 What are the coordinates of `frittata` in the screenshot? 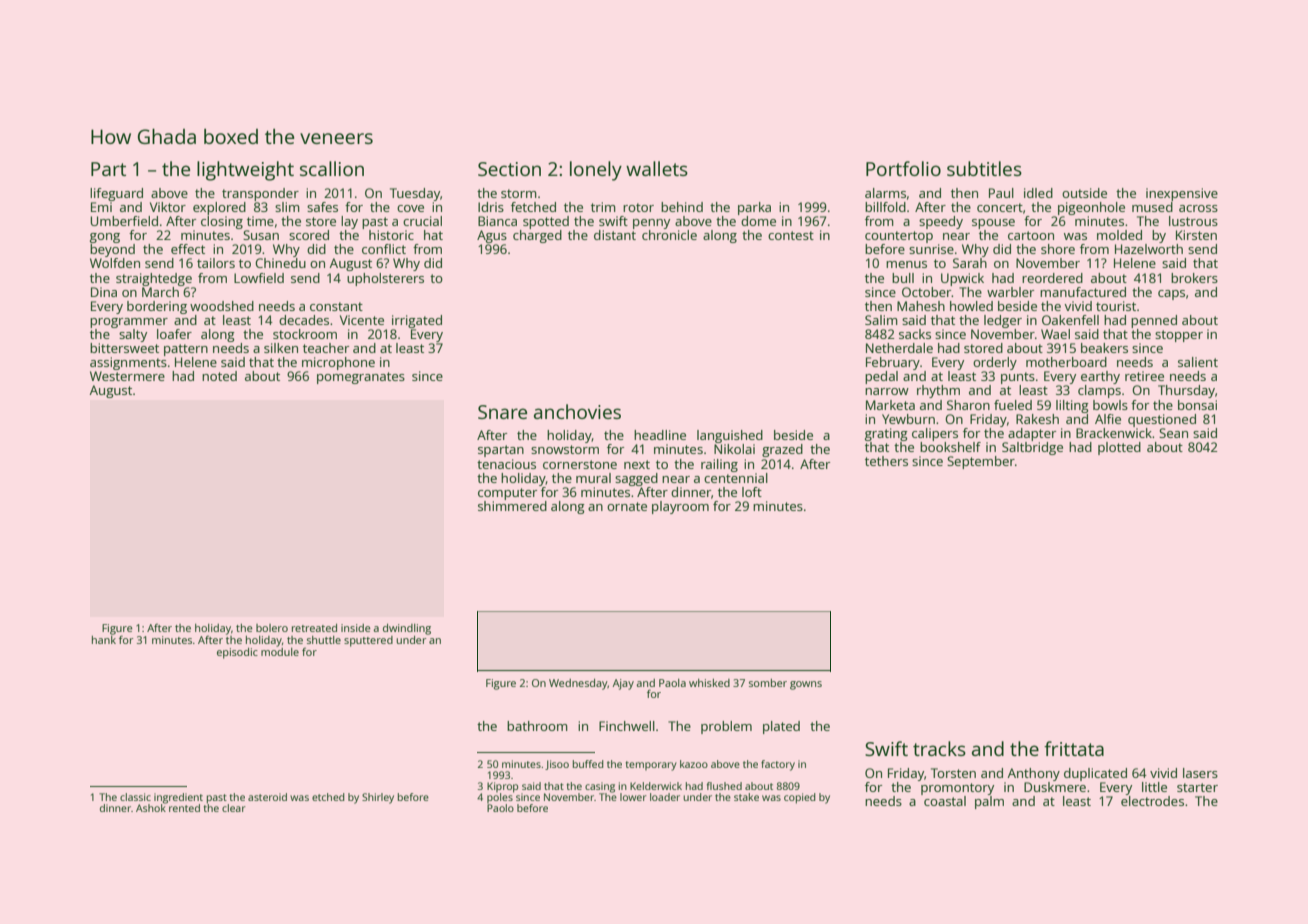 It's located at (1074, 748).
